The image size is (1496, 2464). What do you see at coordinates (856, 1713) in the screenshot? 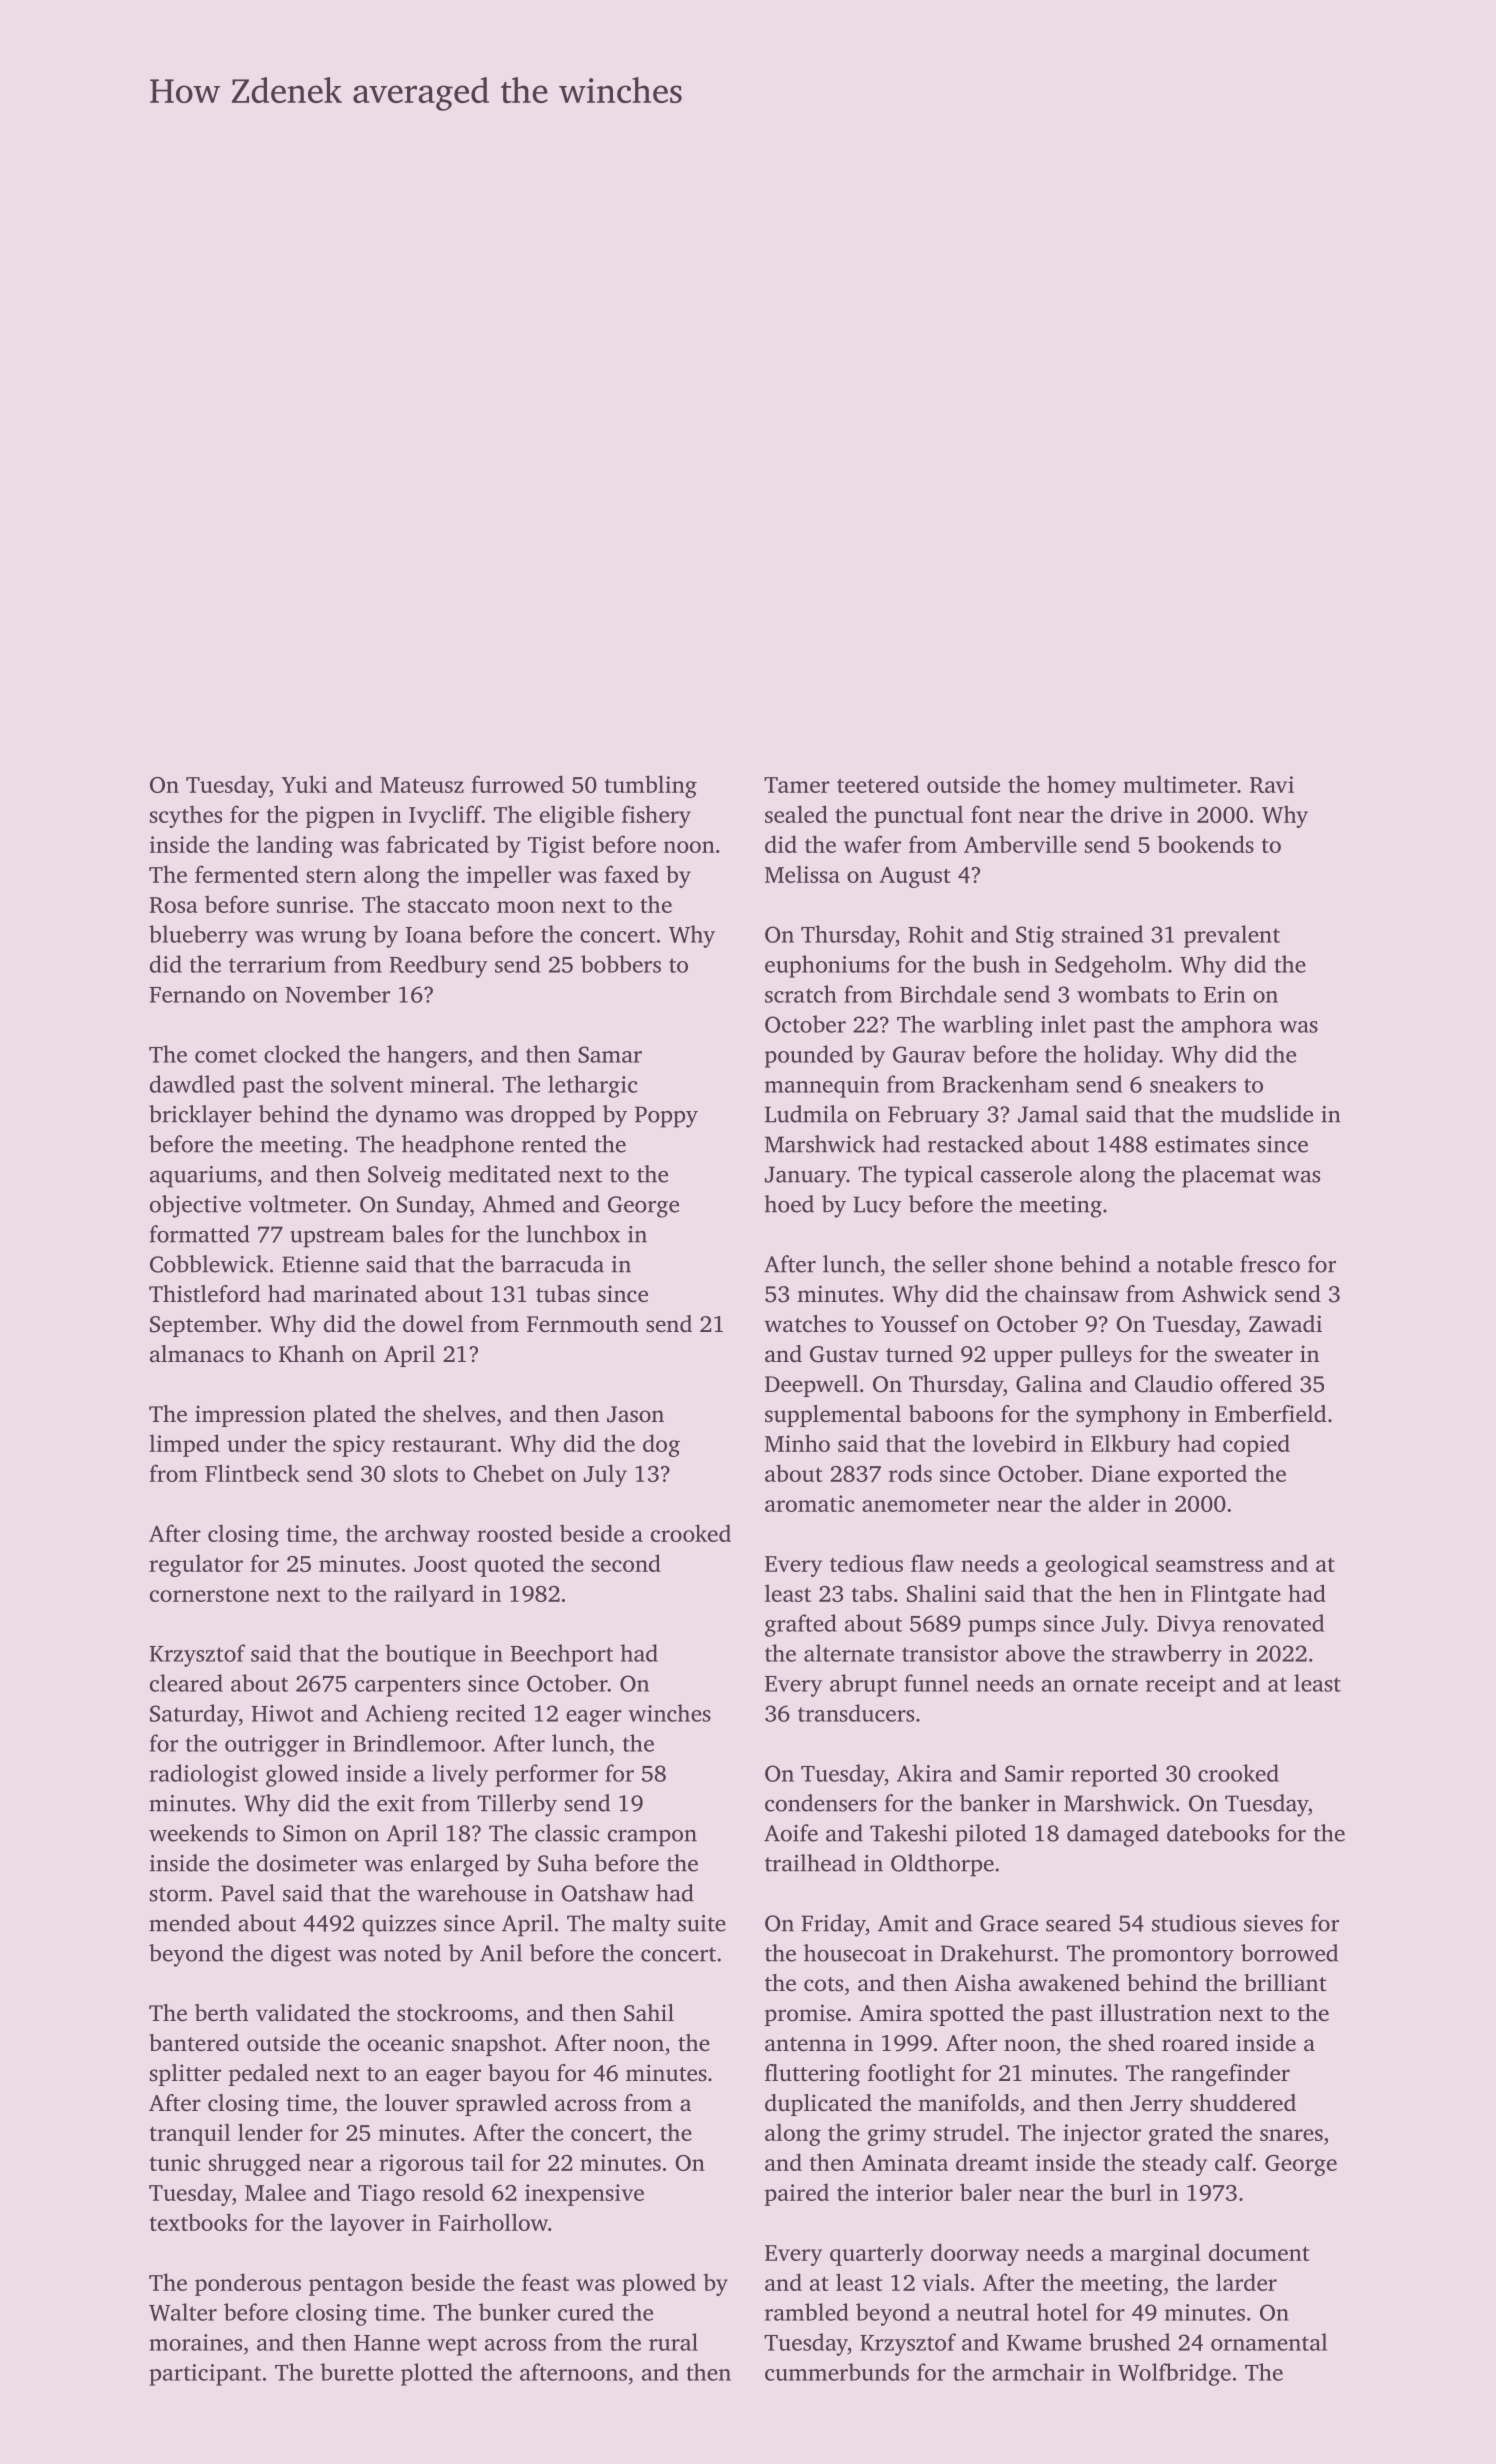
I see `transducers` at bounding box center [856, 1713].
